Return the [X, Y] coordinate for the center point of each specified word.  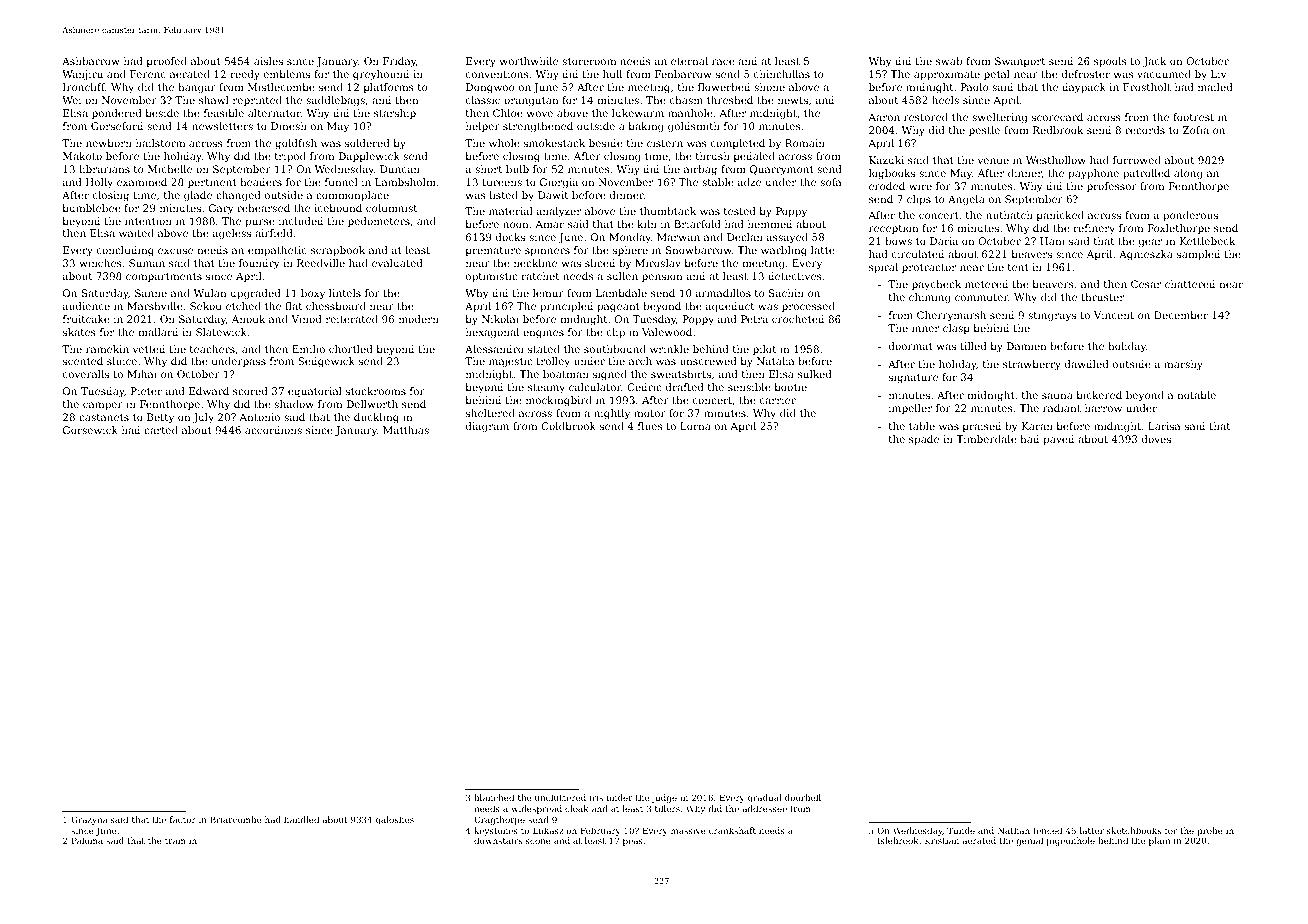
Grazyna [89, 820]
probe [1210, 831]
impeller [910, 409]
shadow [294, 404]
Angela [966, 200]
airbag [700, 170]
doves [1156, 439]
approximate [947, 75]
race [723, 62]
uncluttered [560, 797]
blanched [494, 797]
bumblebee [92, 208]
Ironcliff [84, 87]
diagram [487, 427]
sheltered [490, 413]
